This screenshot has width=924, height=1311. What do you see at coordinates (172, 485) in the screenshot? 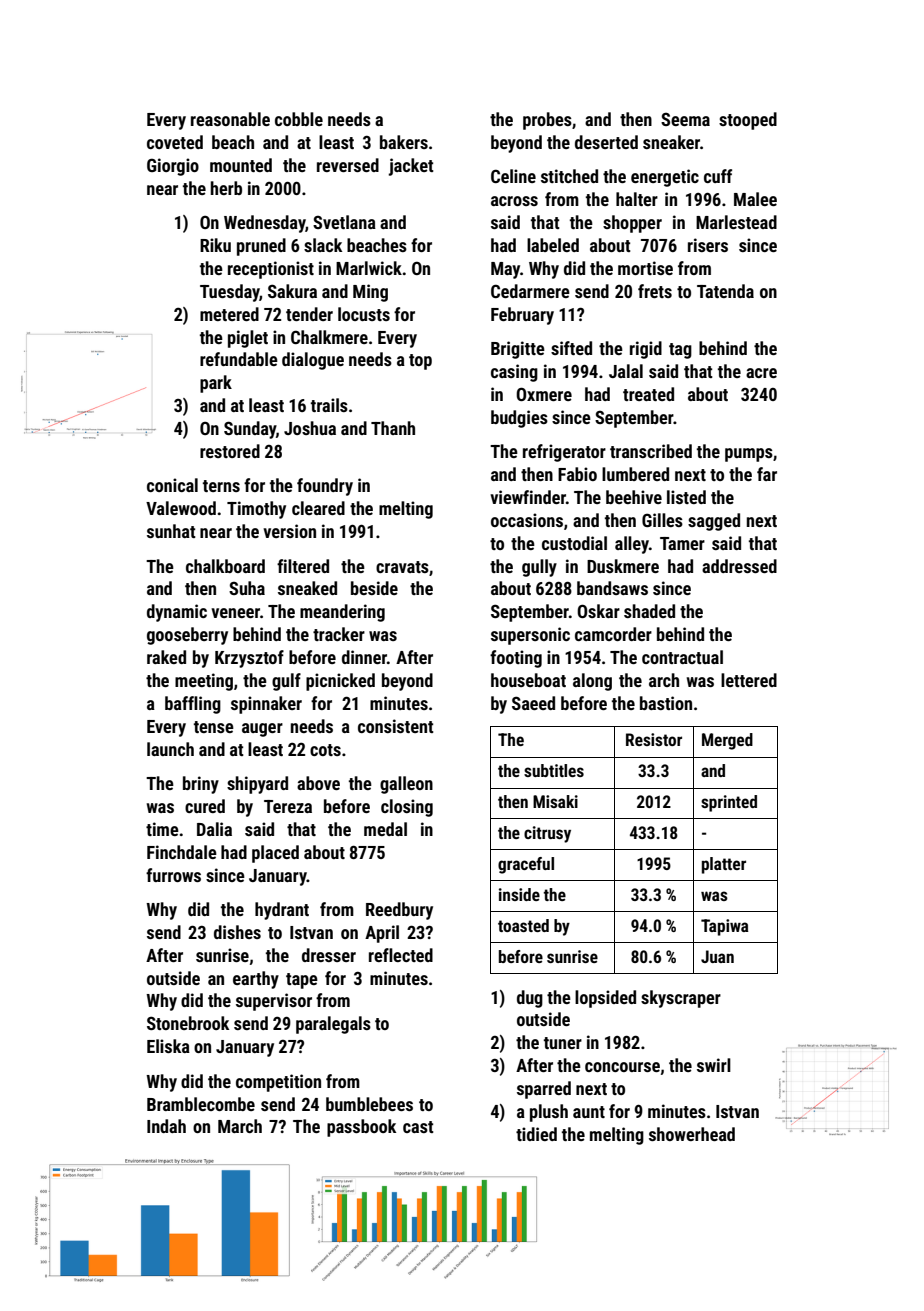
I see `conical` at bounding box center [172, 485].
